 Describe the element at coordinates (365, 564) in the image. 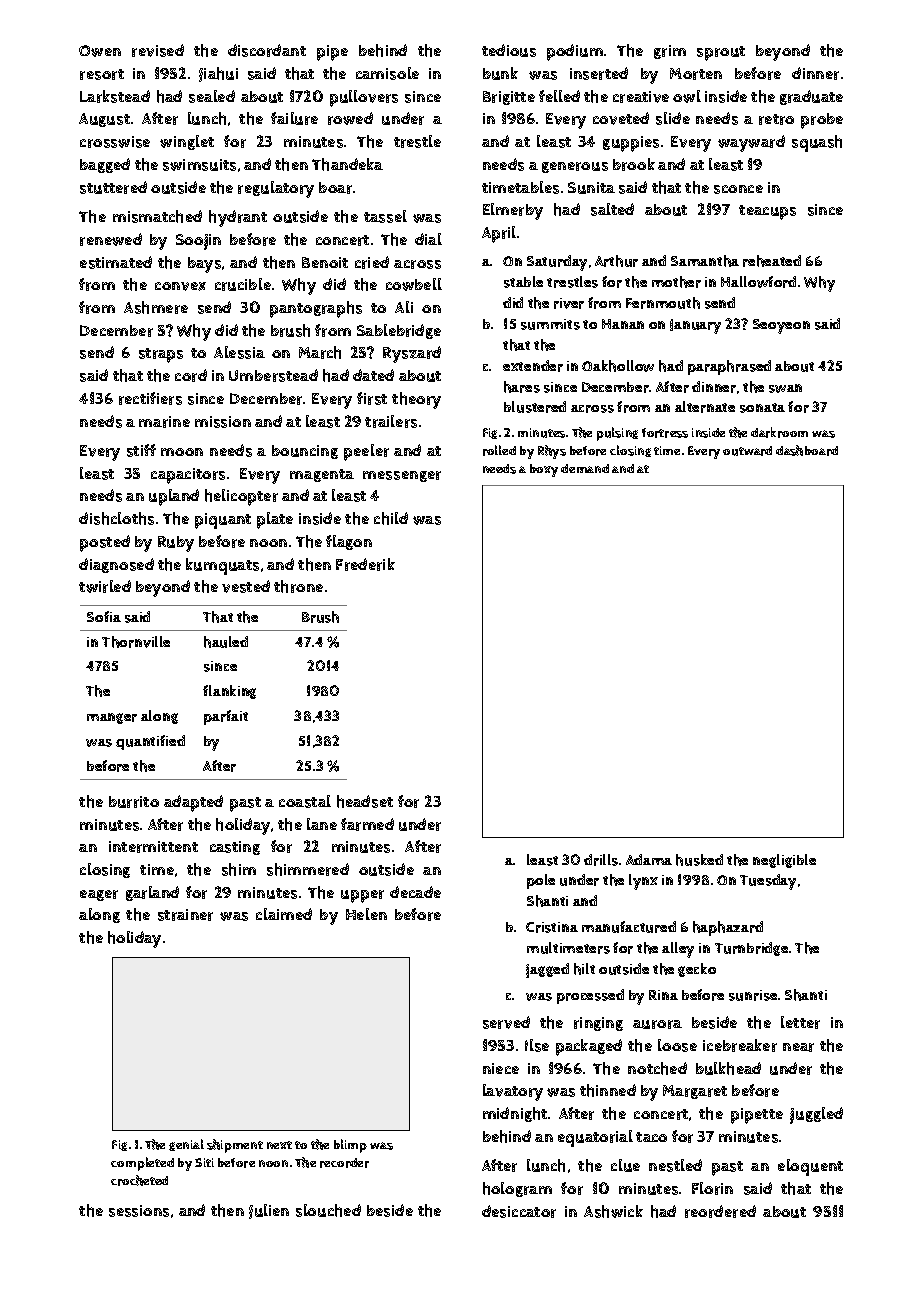

I see `Frederik` at that location.
